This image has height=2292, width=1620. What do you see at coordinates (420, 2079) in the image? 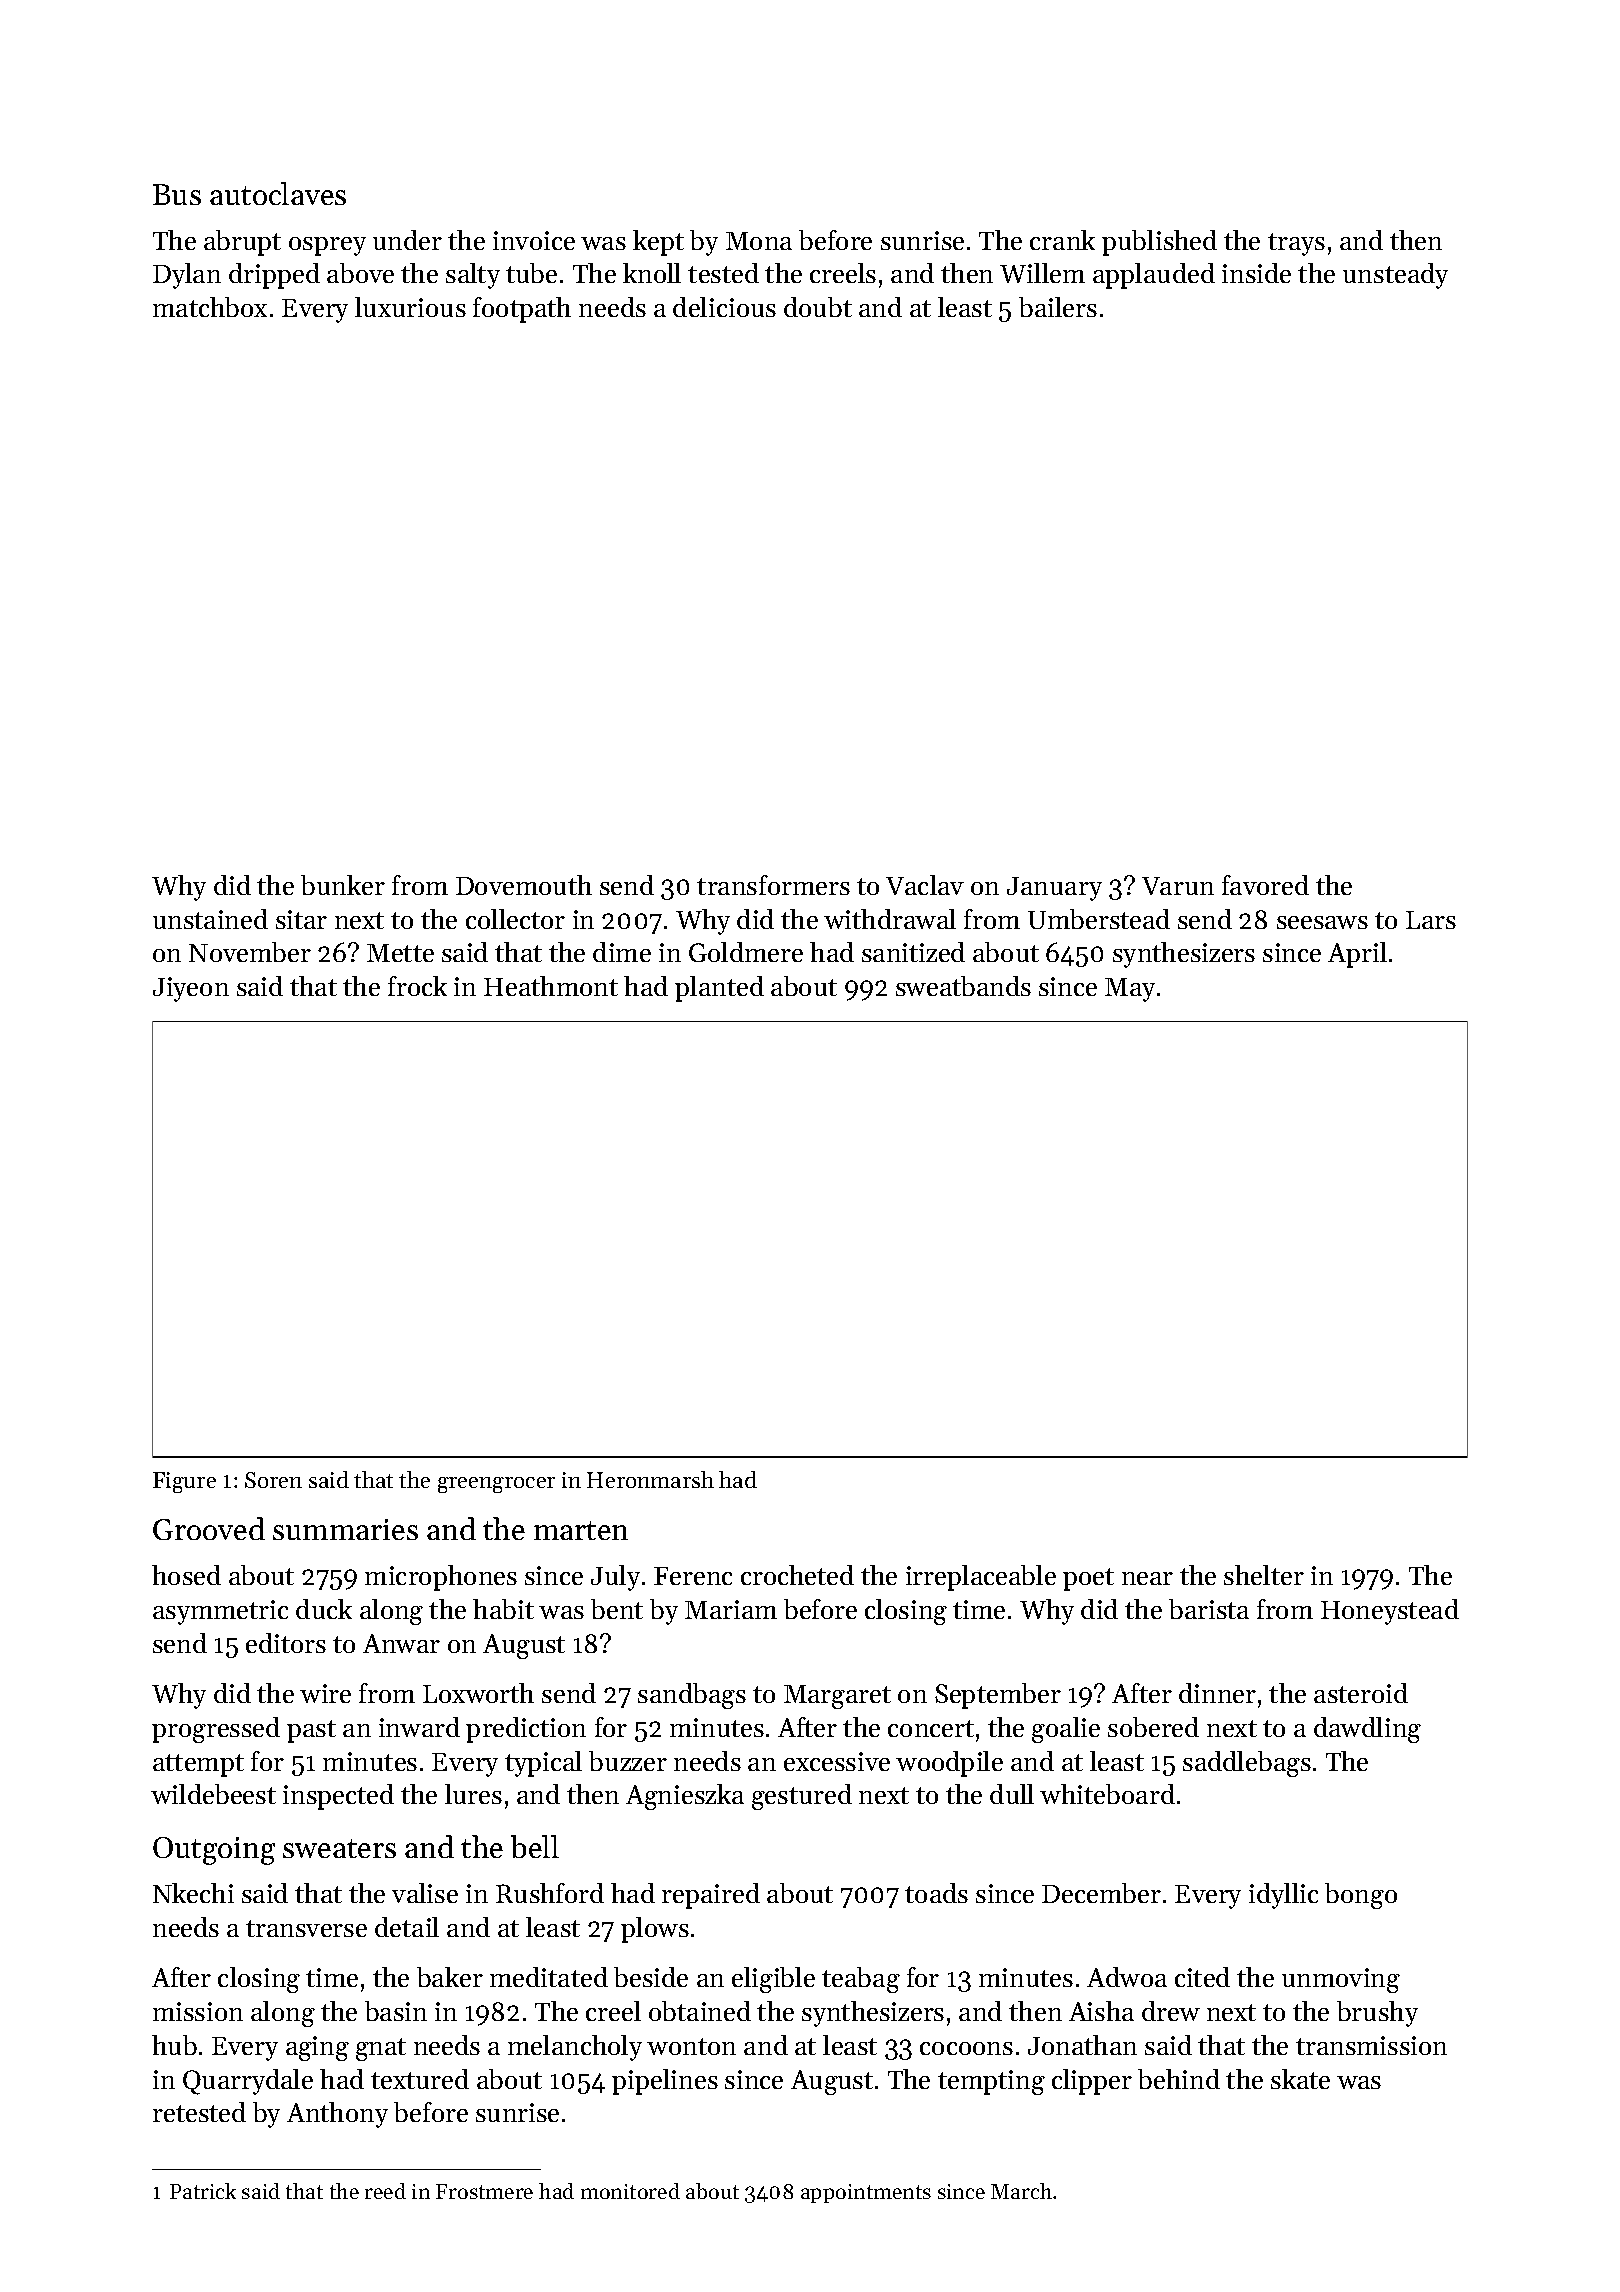
I see `textured` at bounding box center [420, 2079].
